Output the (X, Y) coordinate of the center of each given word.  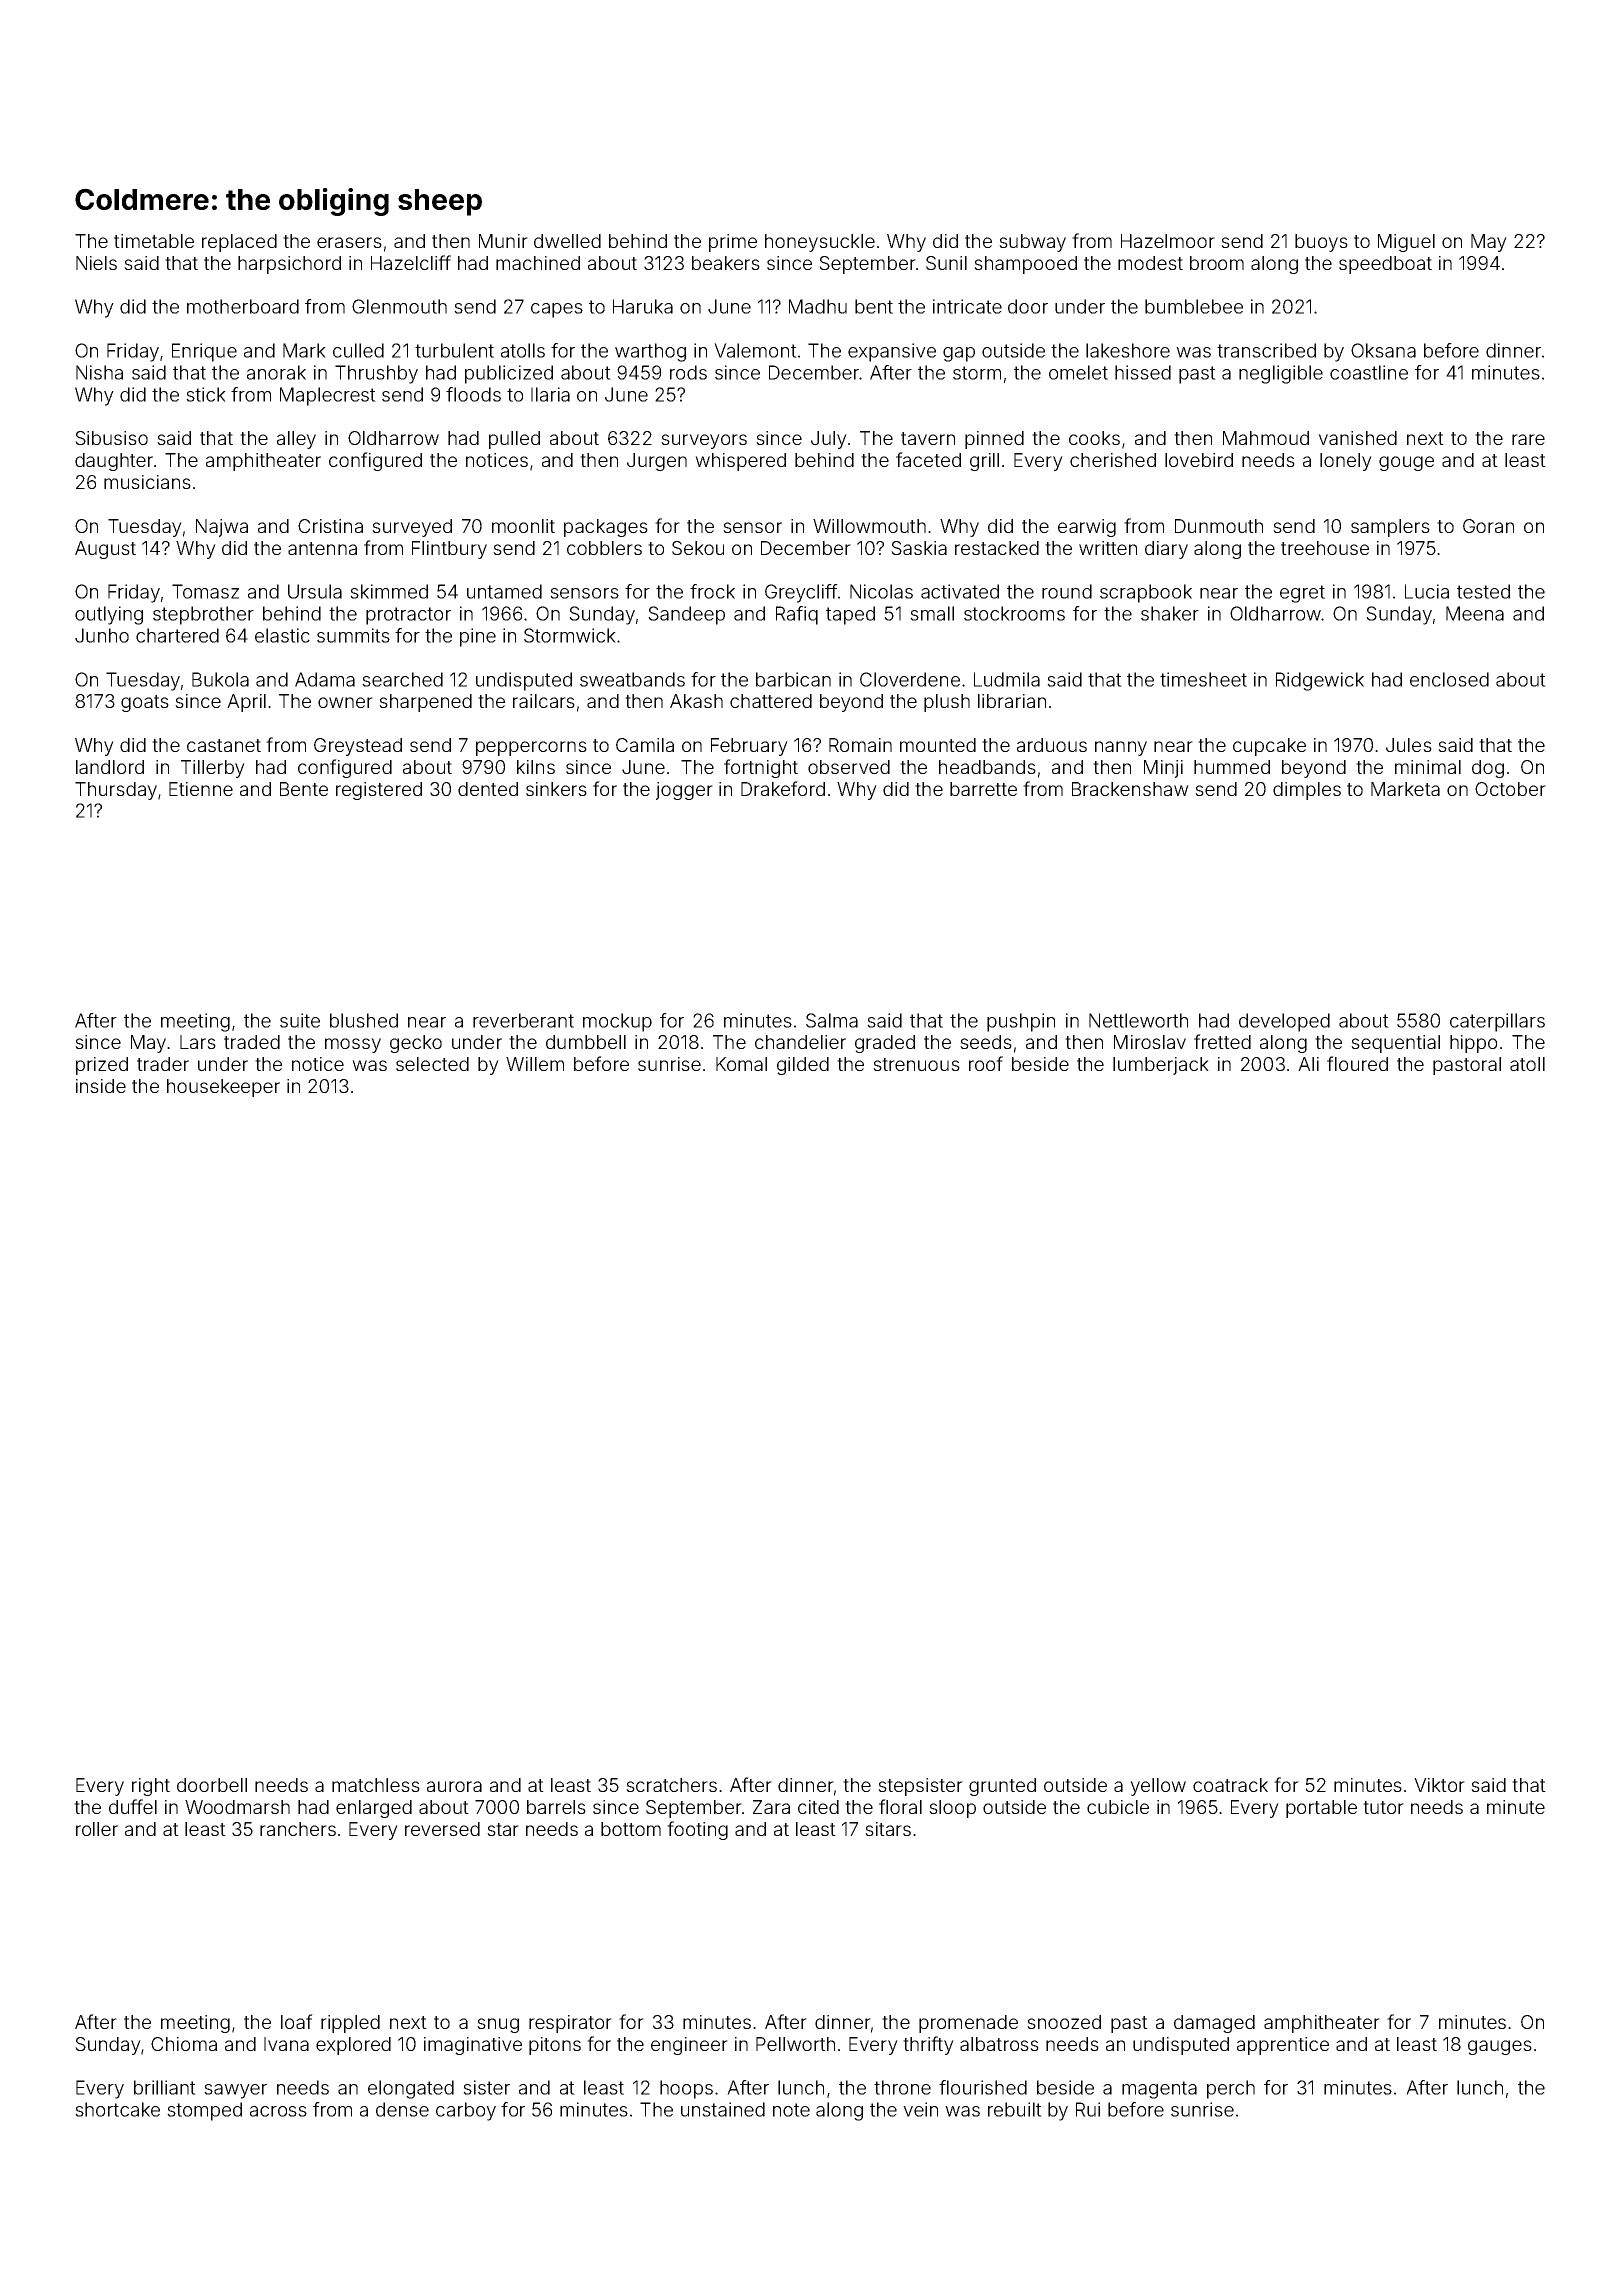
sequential (1395, 1044)
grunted (1002, 1787)
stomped (204, 2111)
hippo (1473, 1044)
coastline (1369, 372)
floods (473, 394)
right (151, 1787)
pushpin (1021, 1022)
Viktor (1439, 1785)
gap (959, 354)
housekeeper (223, 1088)
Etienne (201, 789)
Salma (832, 1020)
